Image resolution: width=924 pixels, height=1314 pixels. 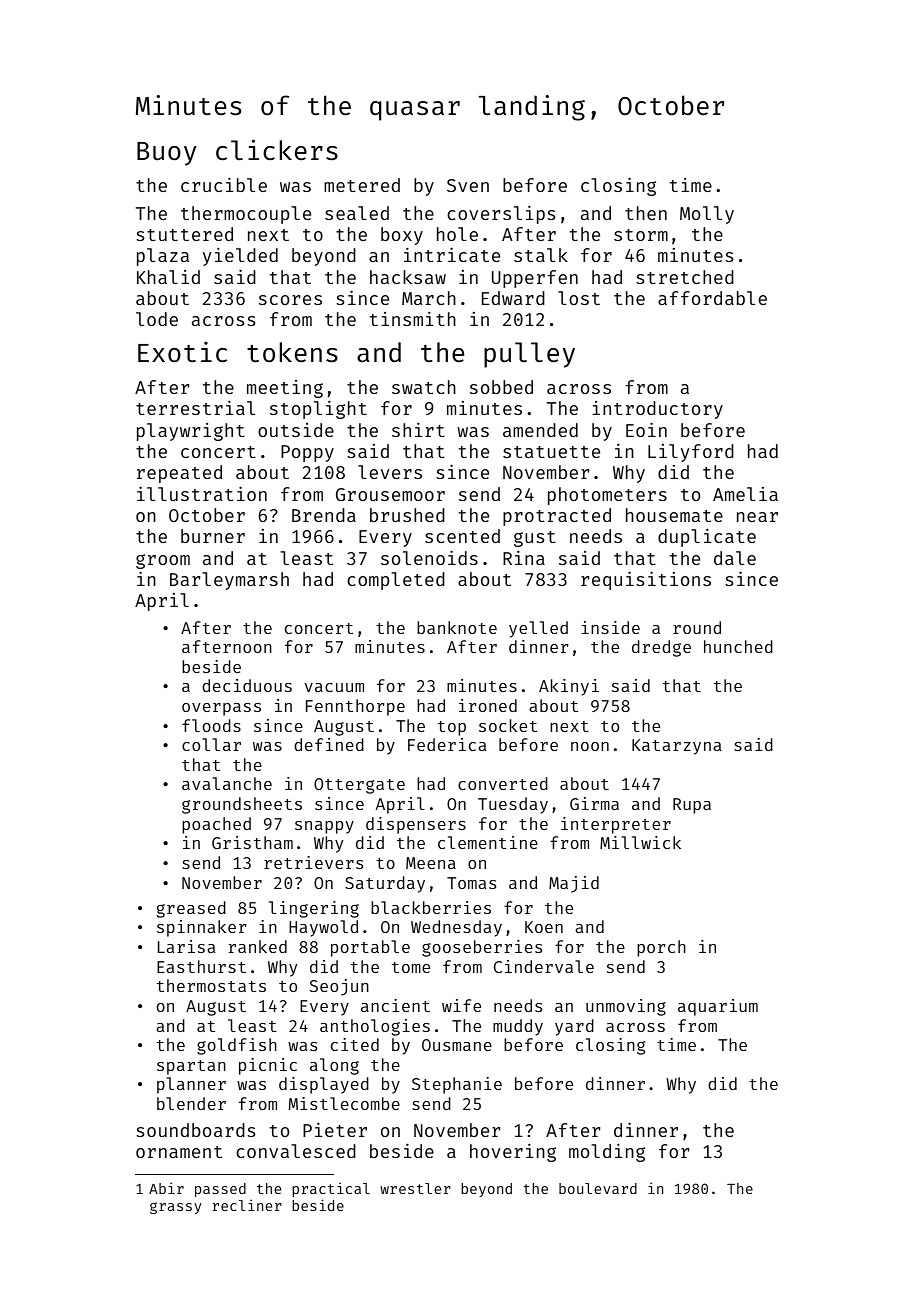 I want to click on tokens, so click(x=292, y=352).
